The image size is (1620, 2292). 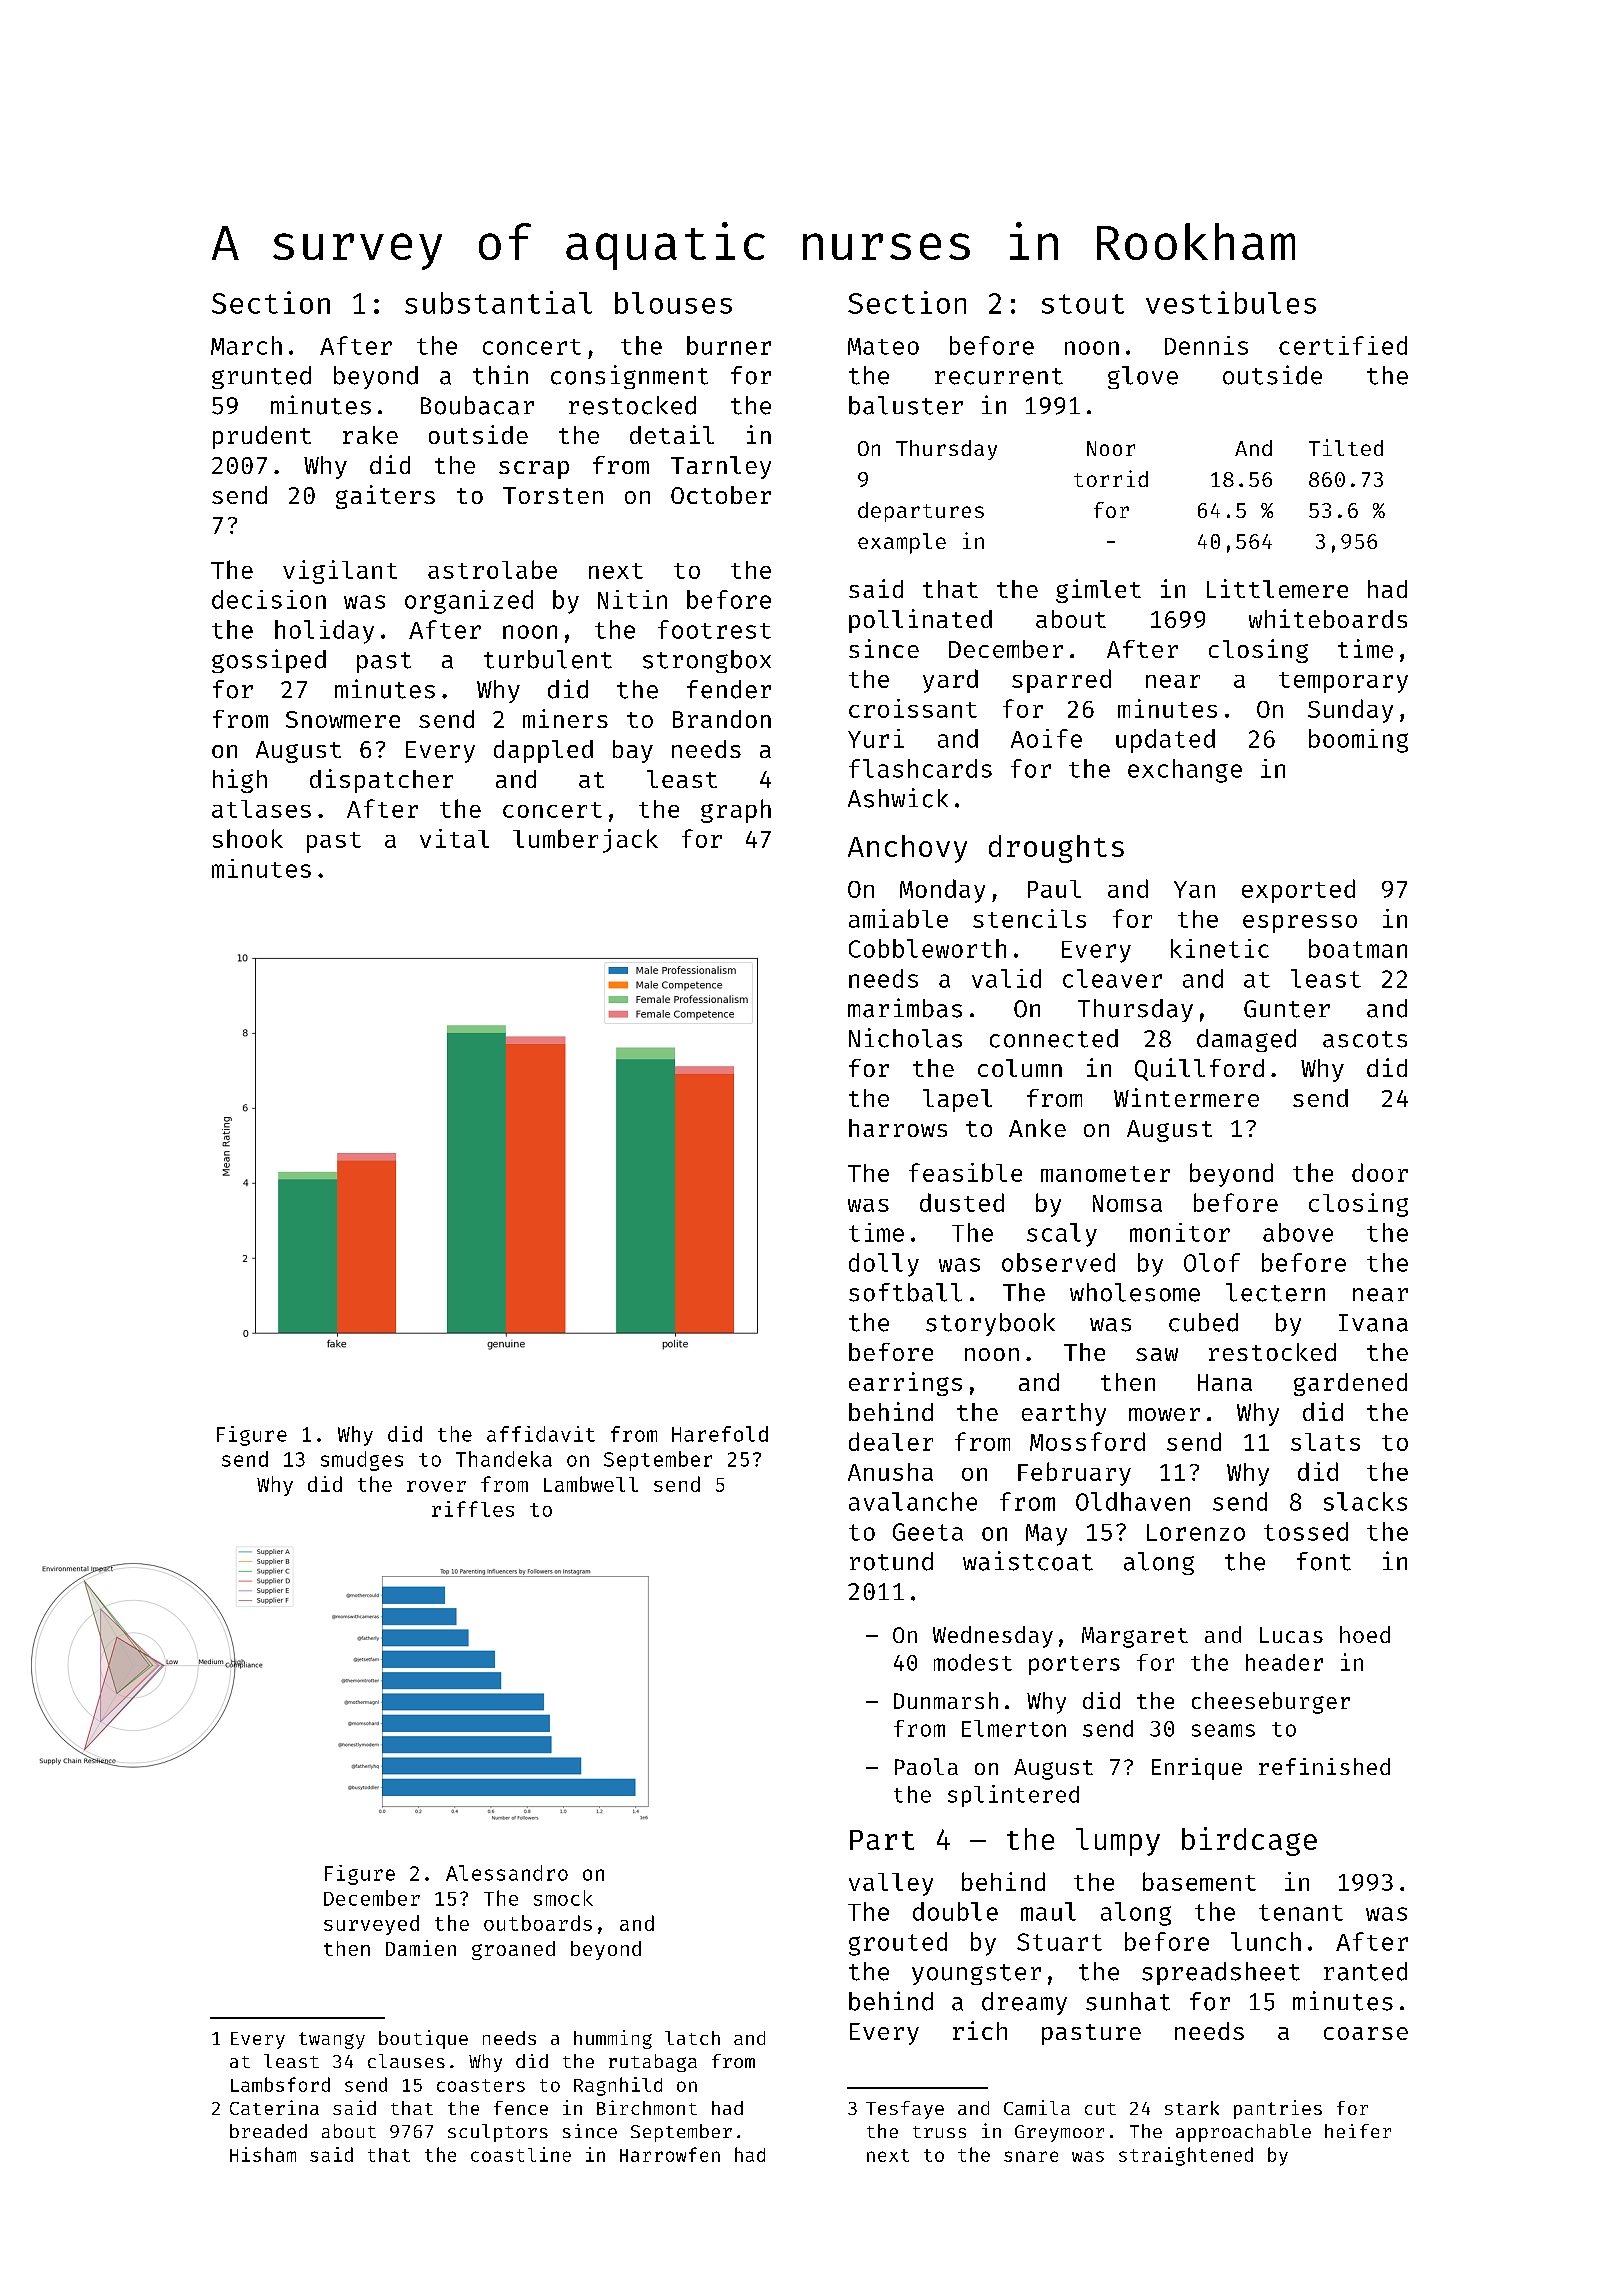 I want to click on Dennis, so click(x=1206, y=345).
